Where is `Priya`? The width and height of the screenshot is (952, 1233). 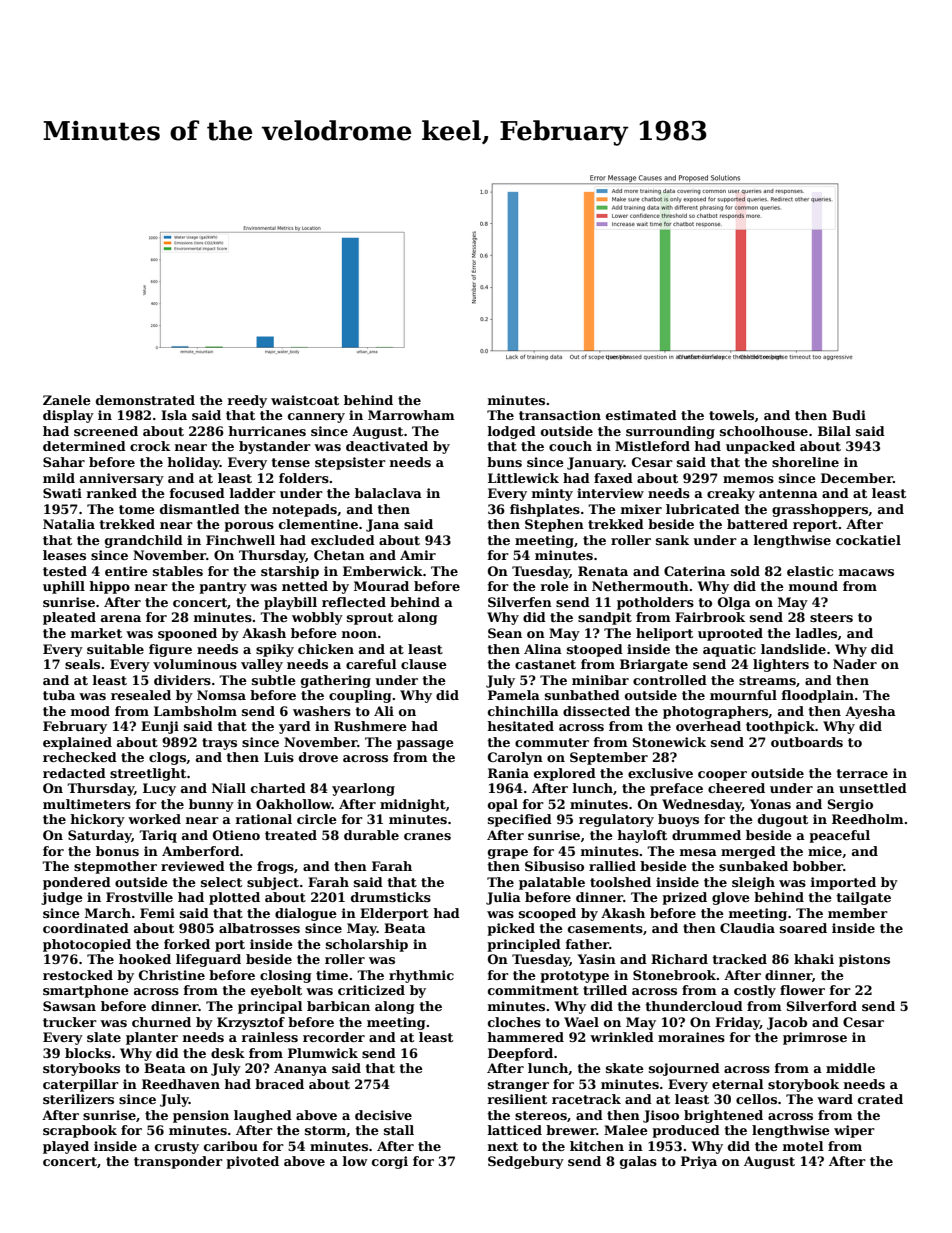 Priya is located at coordinates (699, 1162).
